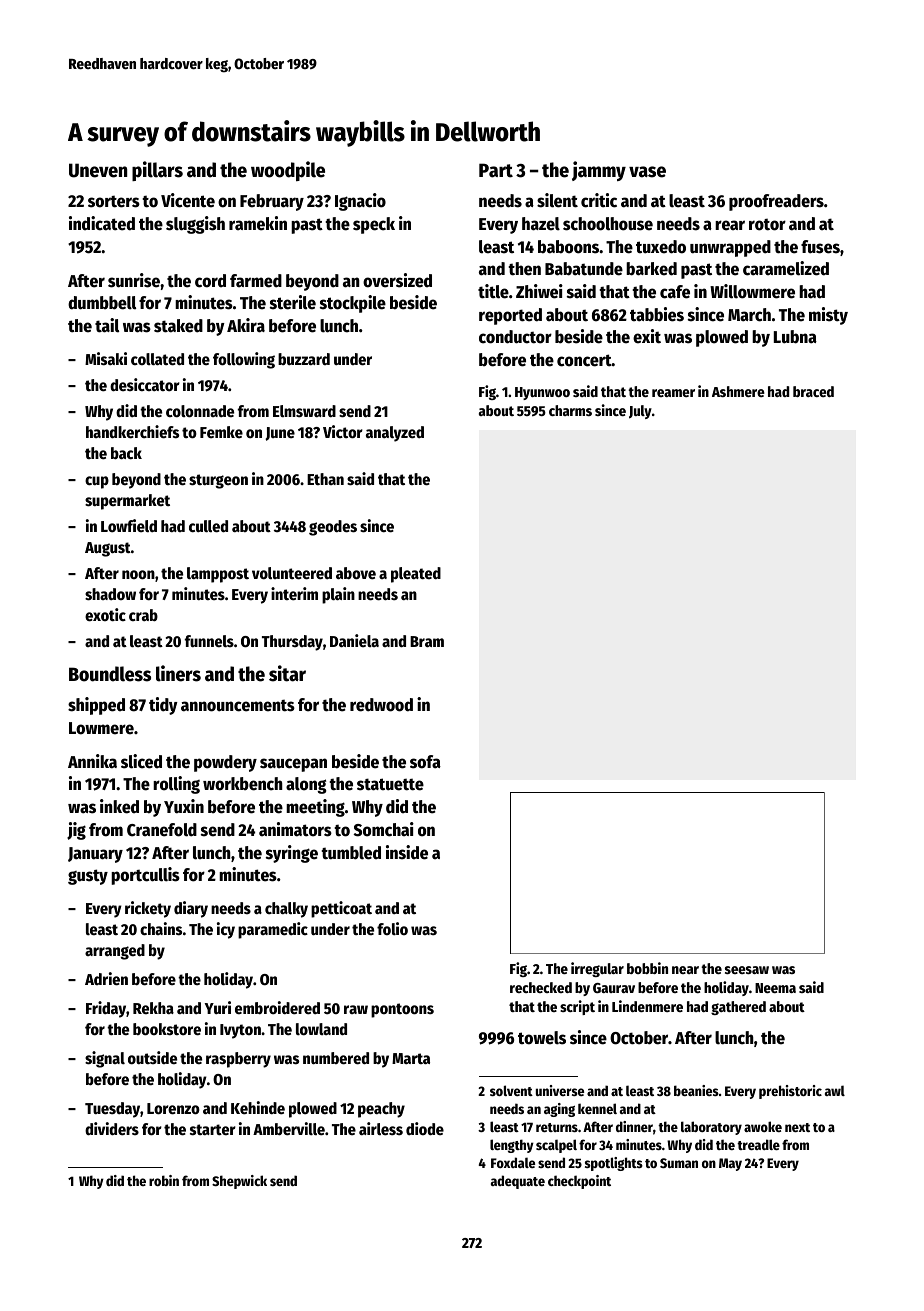 This image has height=1311, width=924. What do you see at coordinates (178, 326) in the image?
I see `staked` at bounding box center [178, 326].
